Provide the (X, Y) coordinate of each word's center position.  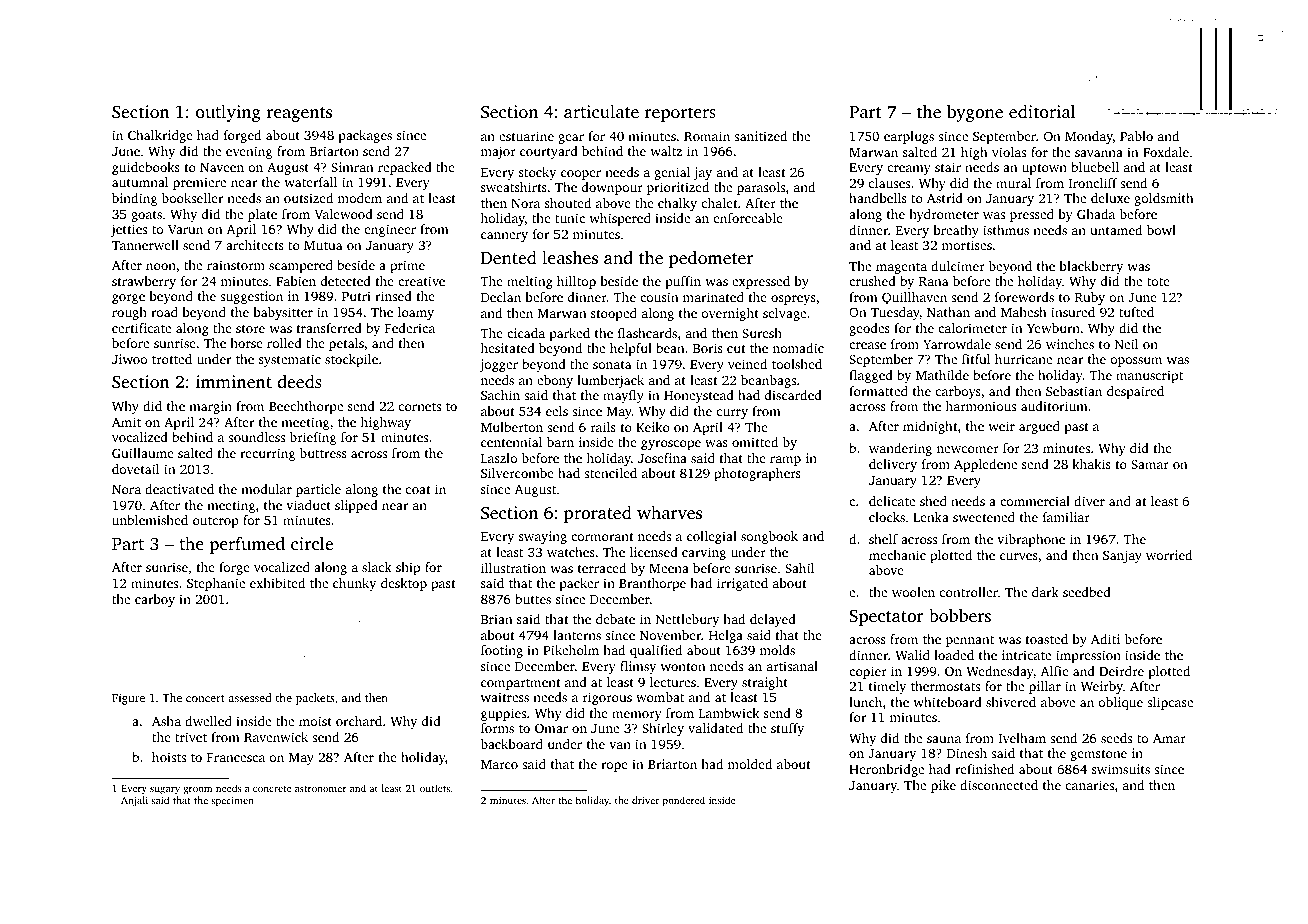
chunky (354, 584)
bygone (975, 113)
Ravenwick (276, 737)
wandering (900, 449)
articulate (601, 111)
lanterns (577, 635)
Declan (501, 297)
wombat (660, 697)
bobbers (960, 615)
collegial (712, 537)
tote (1158, 282)
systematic (290, 360)
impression (1088, 656)
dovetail (135, 469)
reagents (299, 114)
